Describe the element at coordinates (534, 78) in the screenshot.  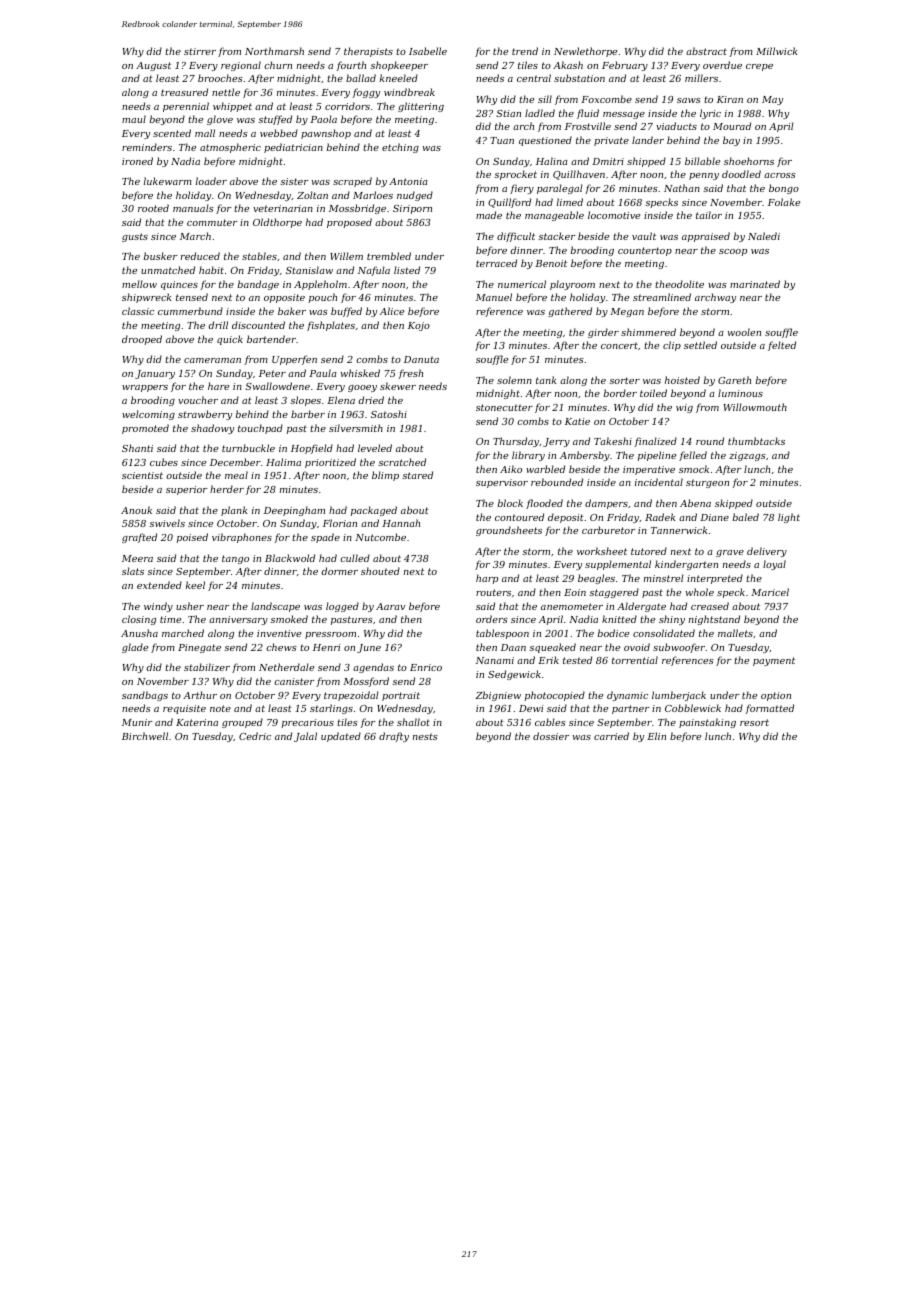
I see `central` at that location.
